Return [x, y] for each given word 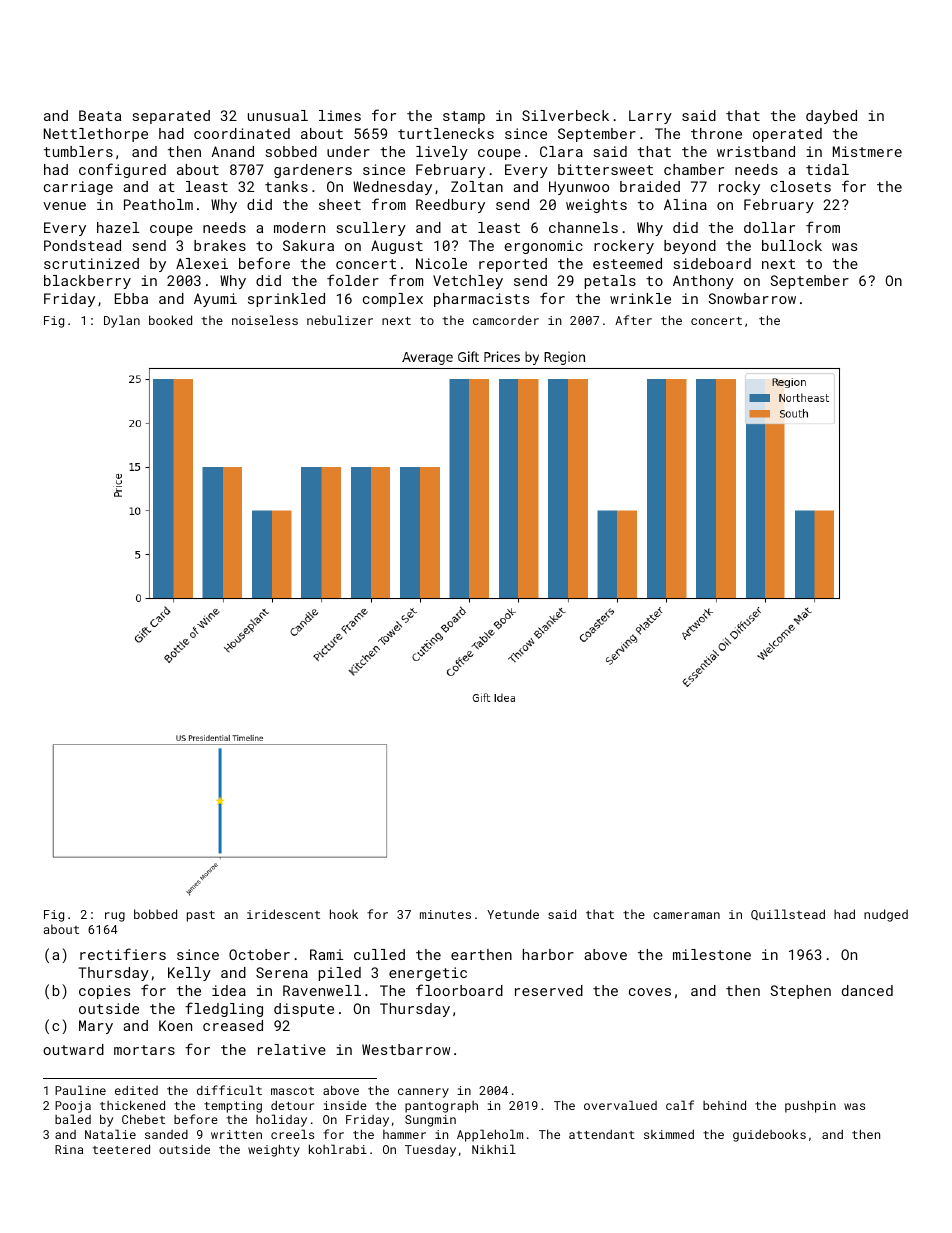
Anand [232, 151]
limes [340, 115]
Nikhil [494, 1149]
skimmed [669, 1134]
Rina [69, 1149]
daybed [831, 117]
